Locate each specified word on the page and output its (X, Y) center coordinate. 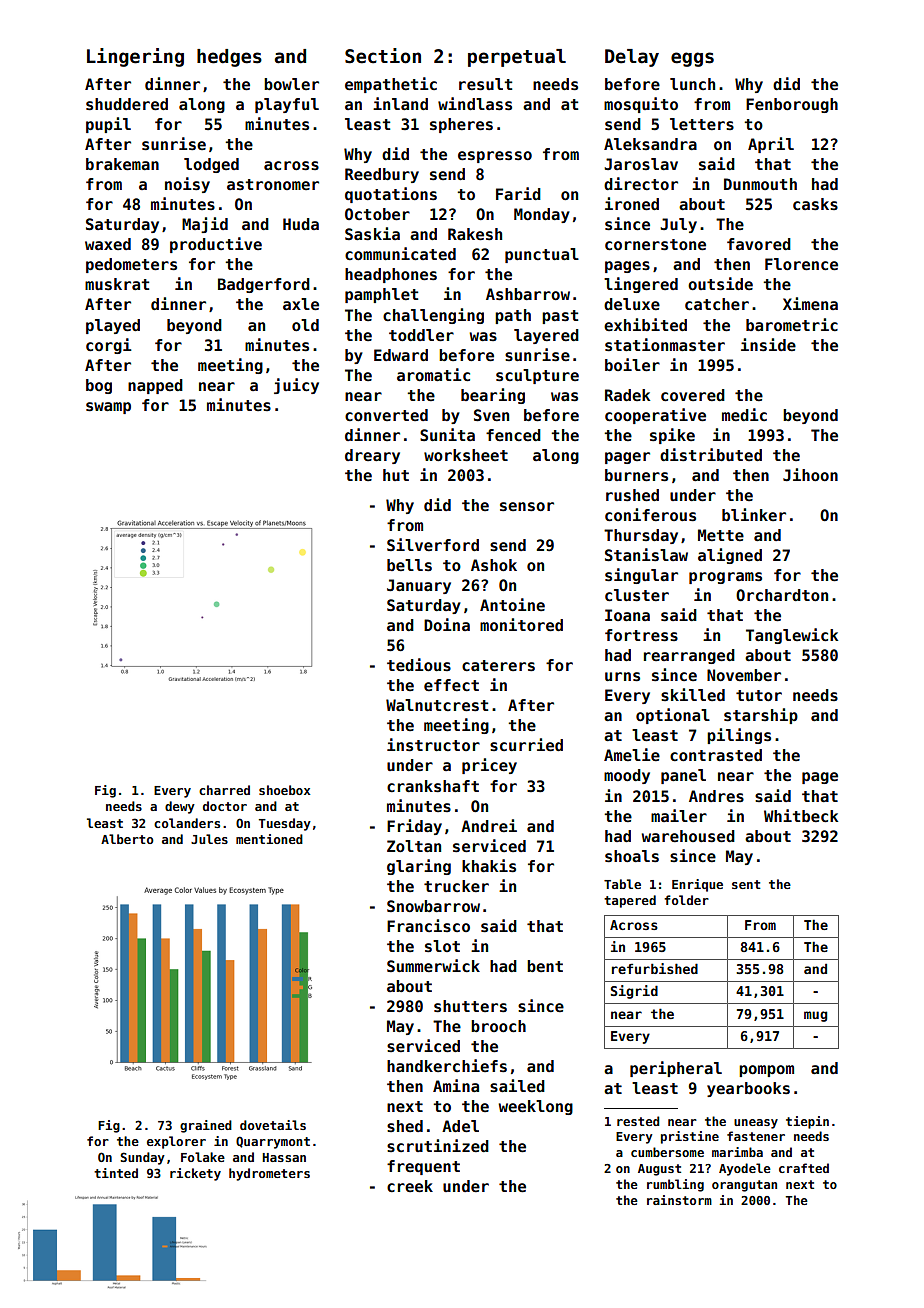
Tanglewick (792, 636)
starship (761, 716)
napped (155, 386)
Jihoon (810, 474)
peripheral (676, 1069)
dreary (372, 456)
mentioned (269, 839)
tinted (116, 1173)
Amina (456, 1085)
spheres (461, 125)
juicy (296, 386)
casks (815, 204)
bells (409, 565)
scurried (526, 745)
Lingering (135, 57)
